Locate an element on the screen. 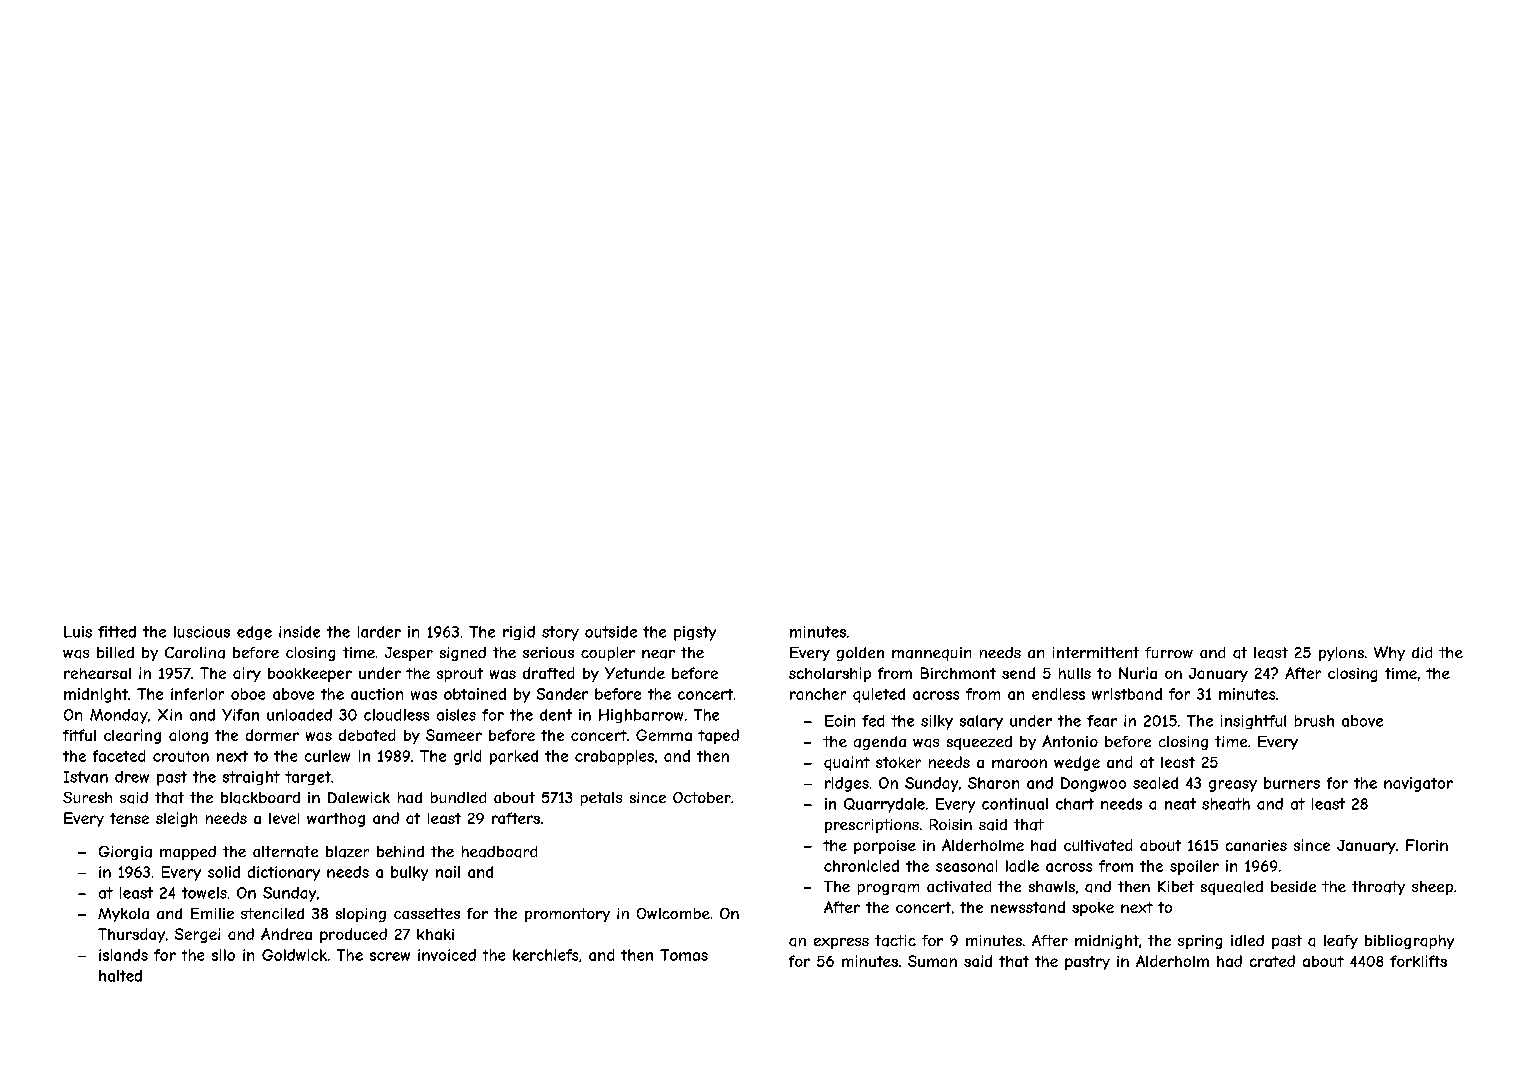 This screenshot has width=1530, height=1082. drew is located at coordinates (132, 777).
